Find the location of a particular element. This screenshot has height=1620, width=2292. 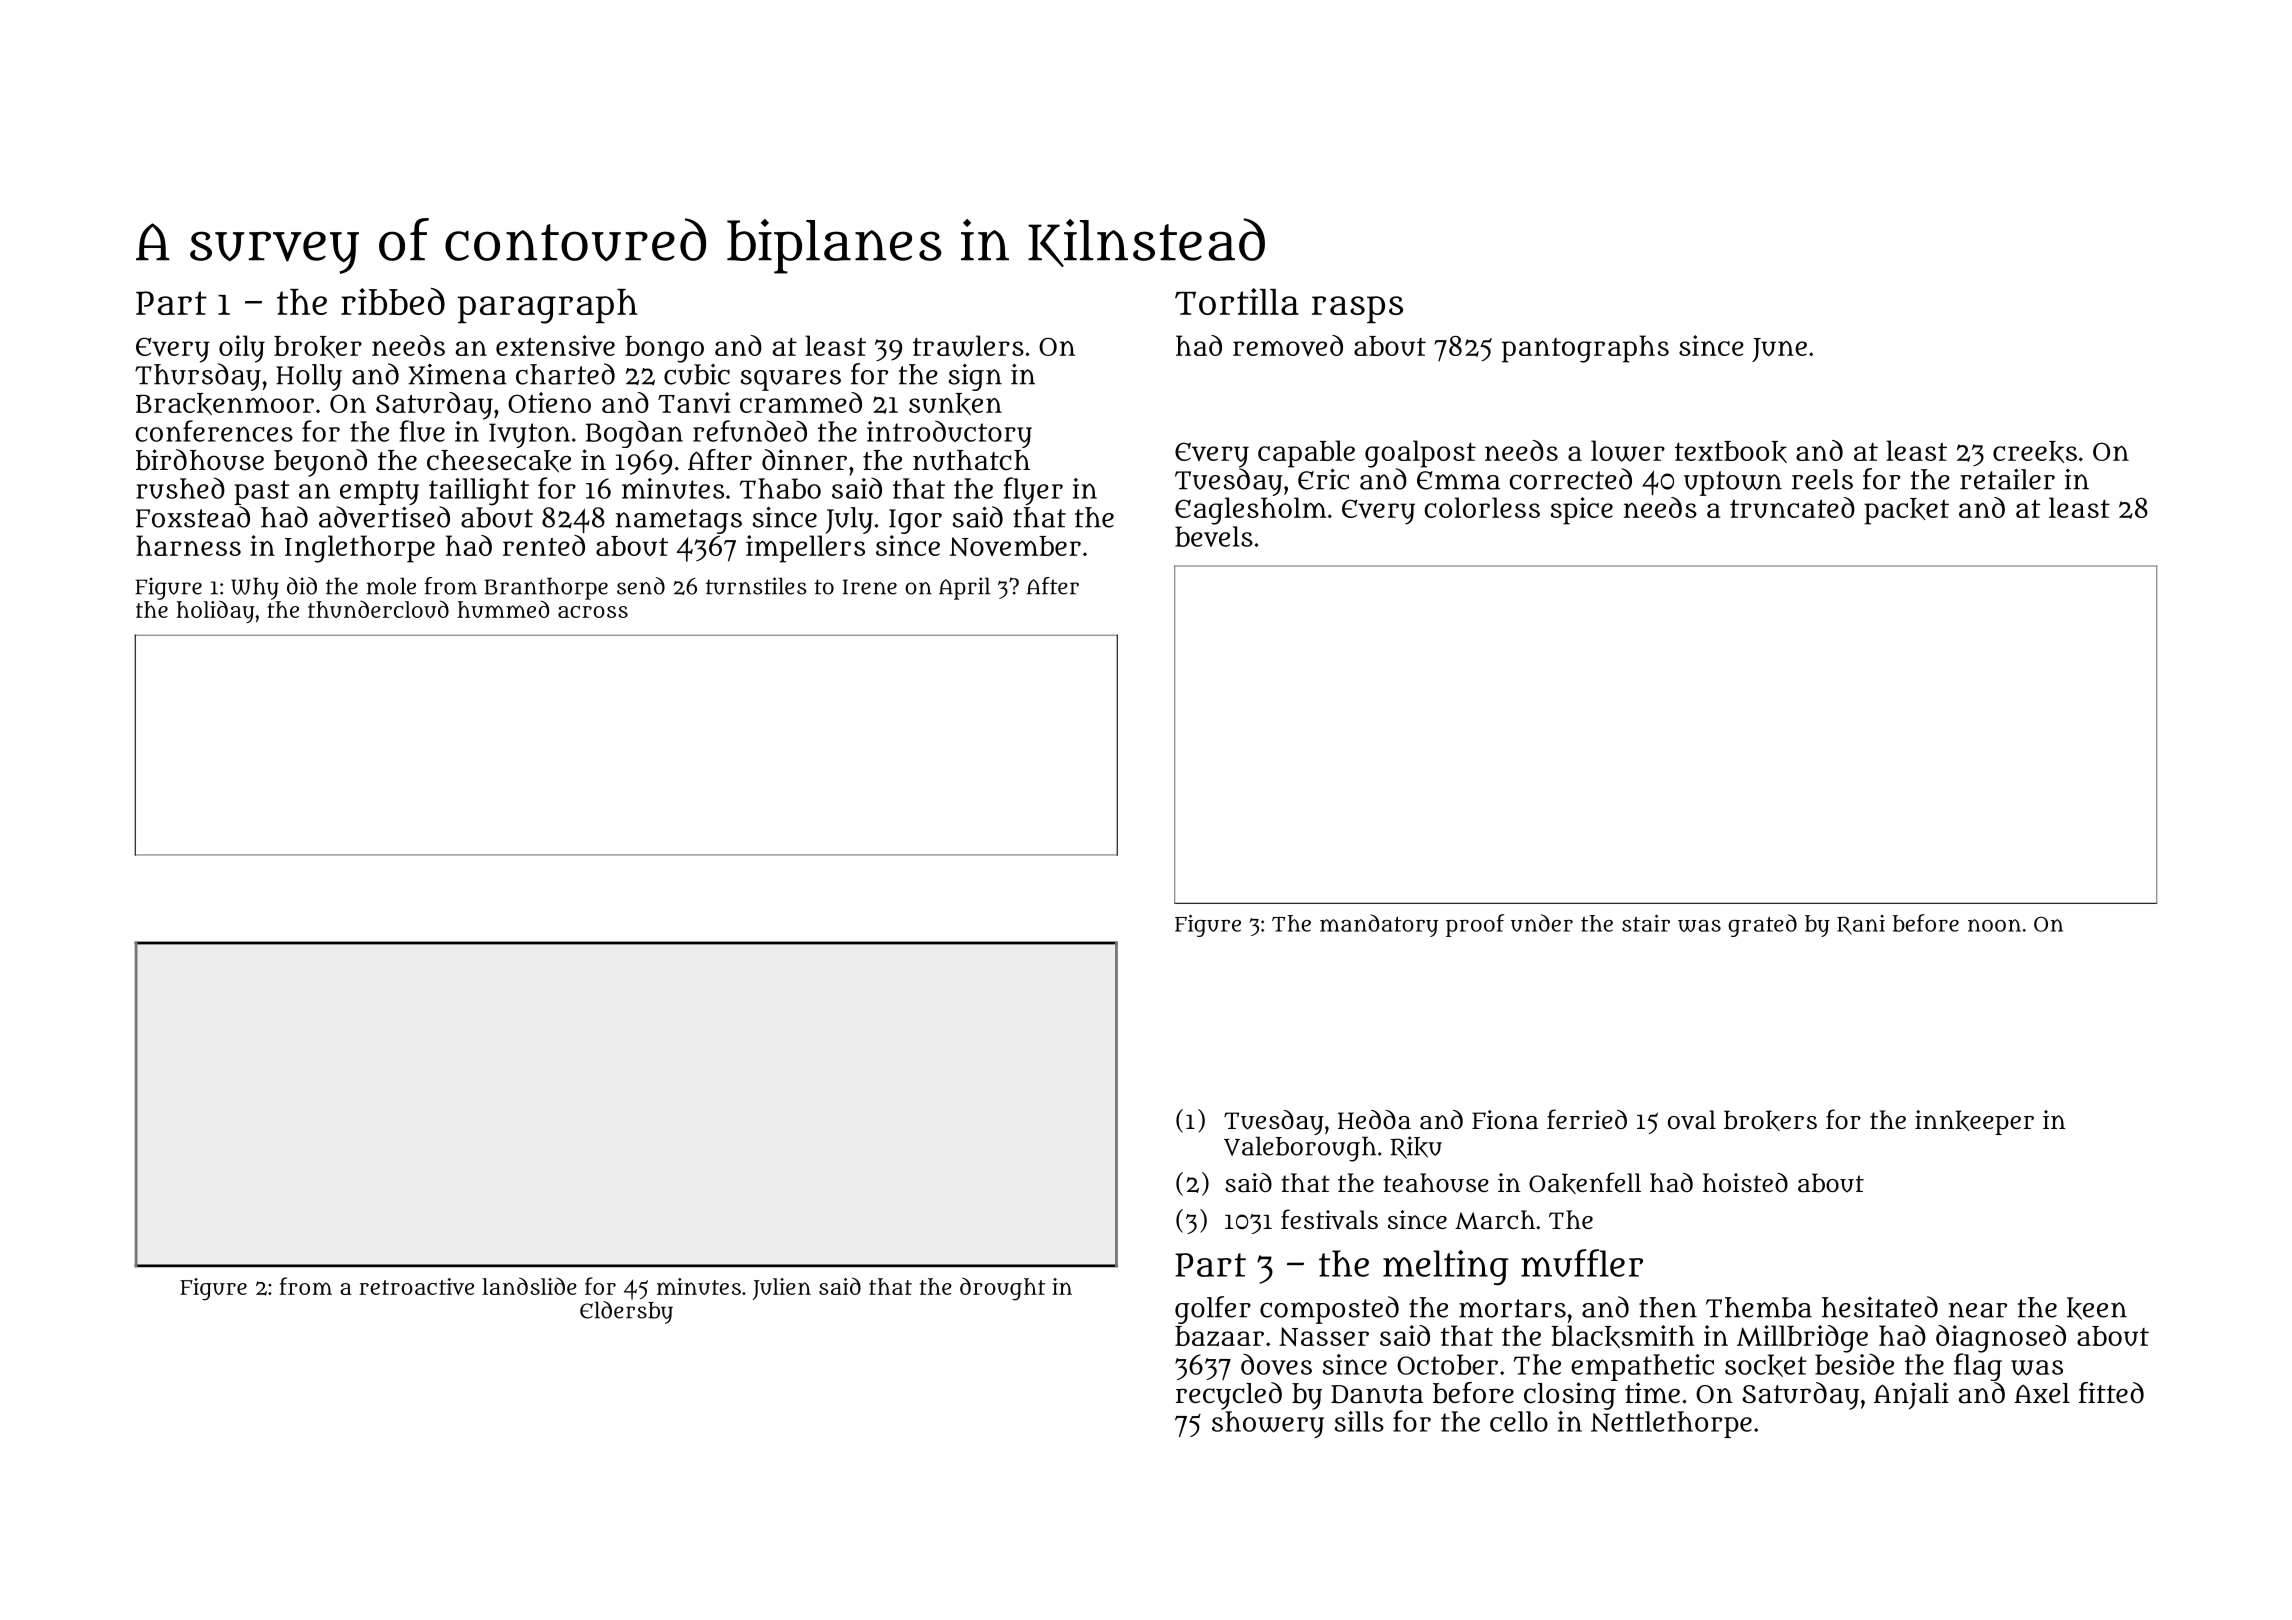

hesitated is located at coordinates (1880, 1307).
